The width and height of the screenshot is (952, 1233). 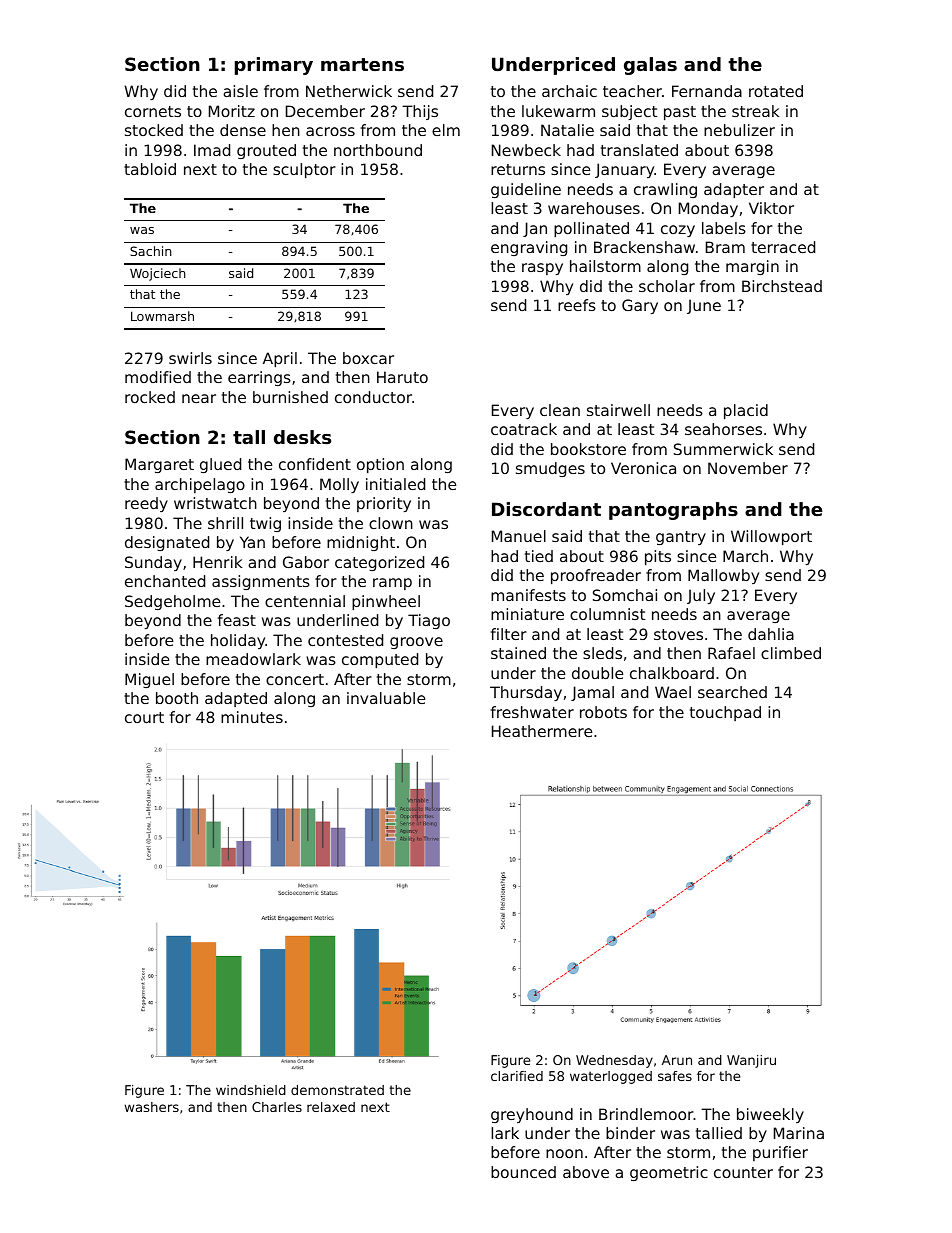 What do you see at coordinates (144, 717) in the screenshot?
I see `court` at bounding box center [144, 717].
